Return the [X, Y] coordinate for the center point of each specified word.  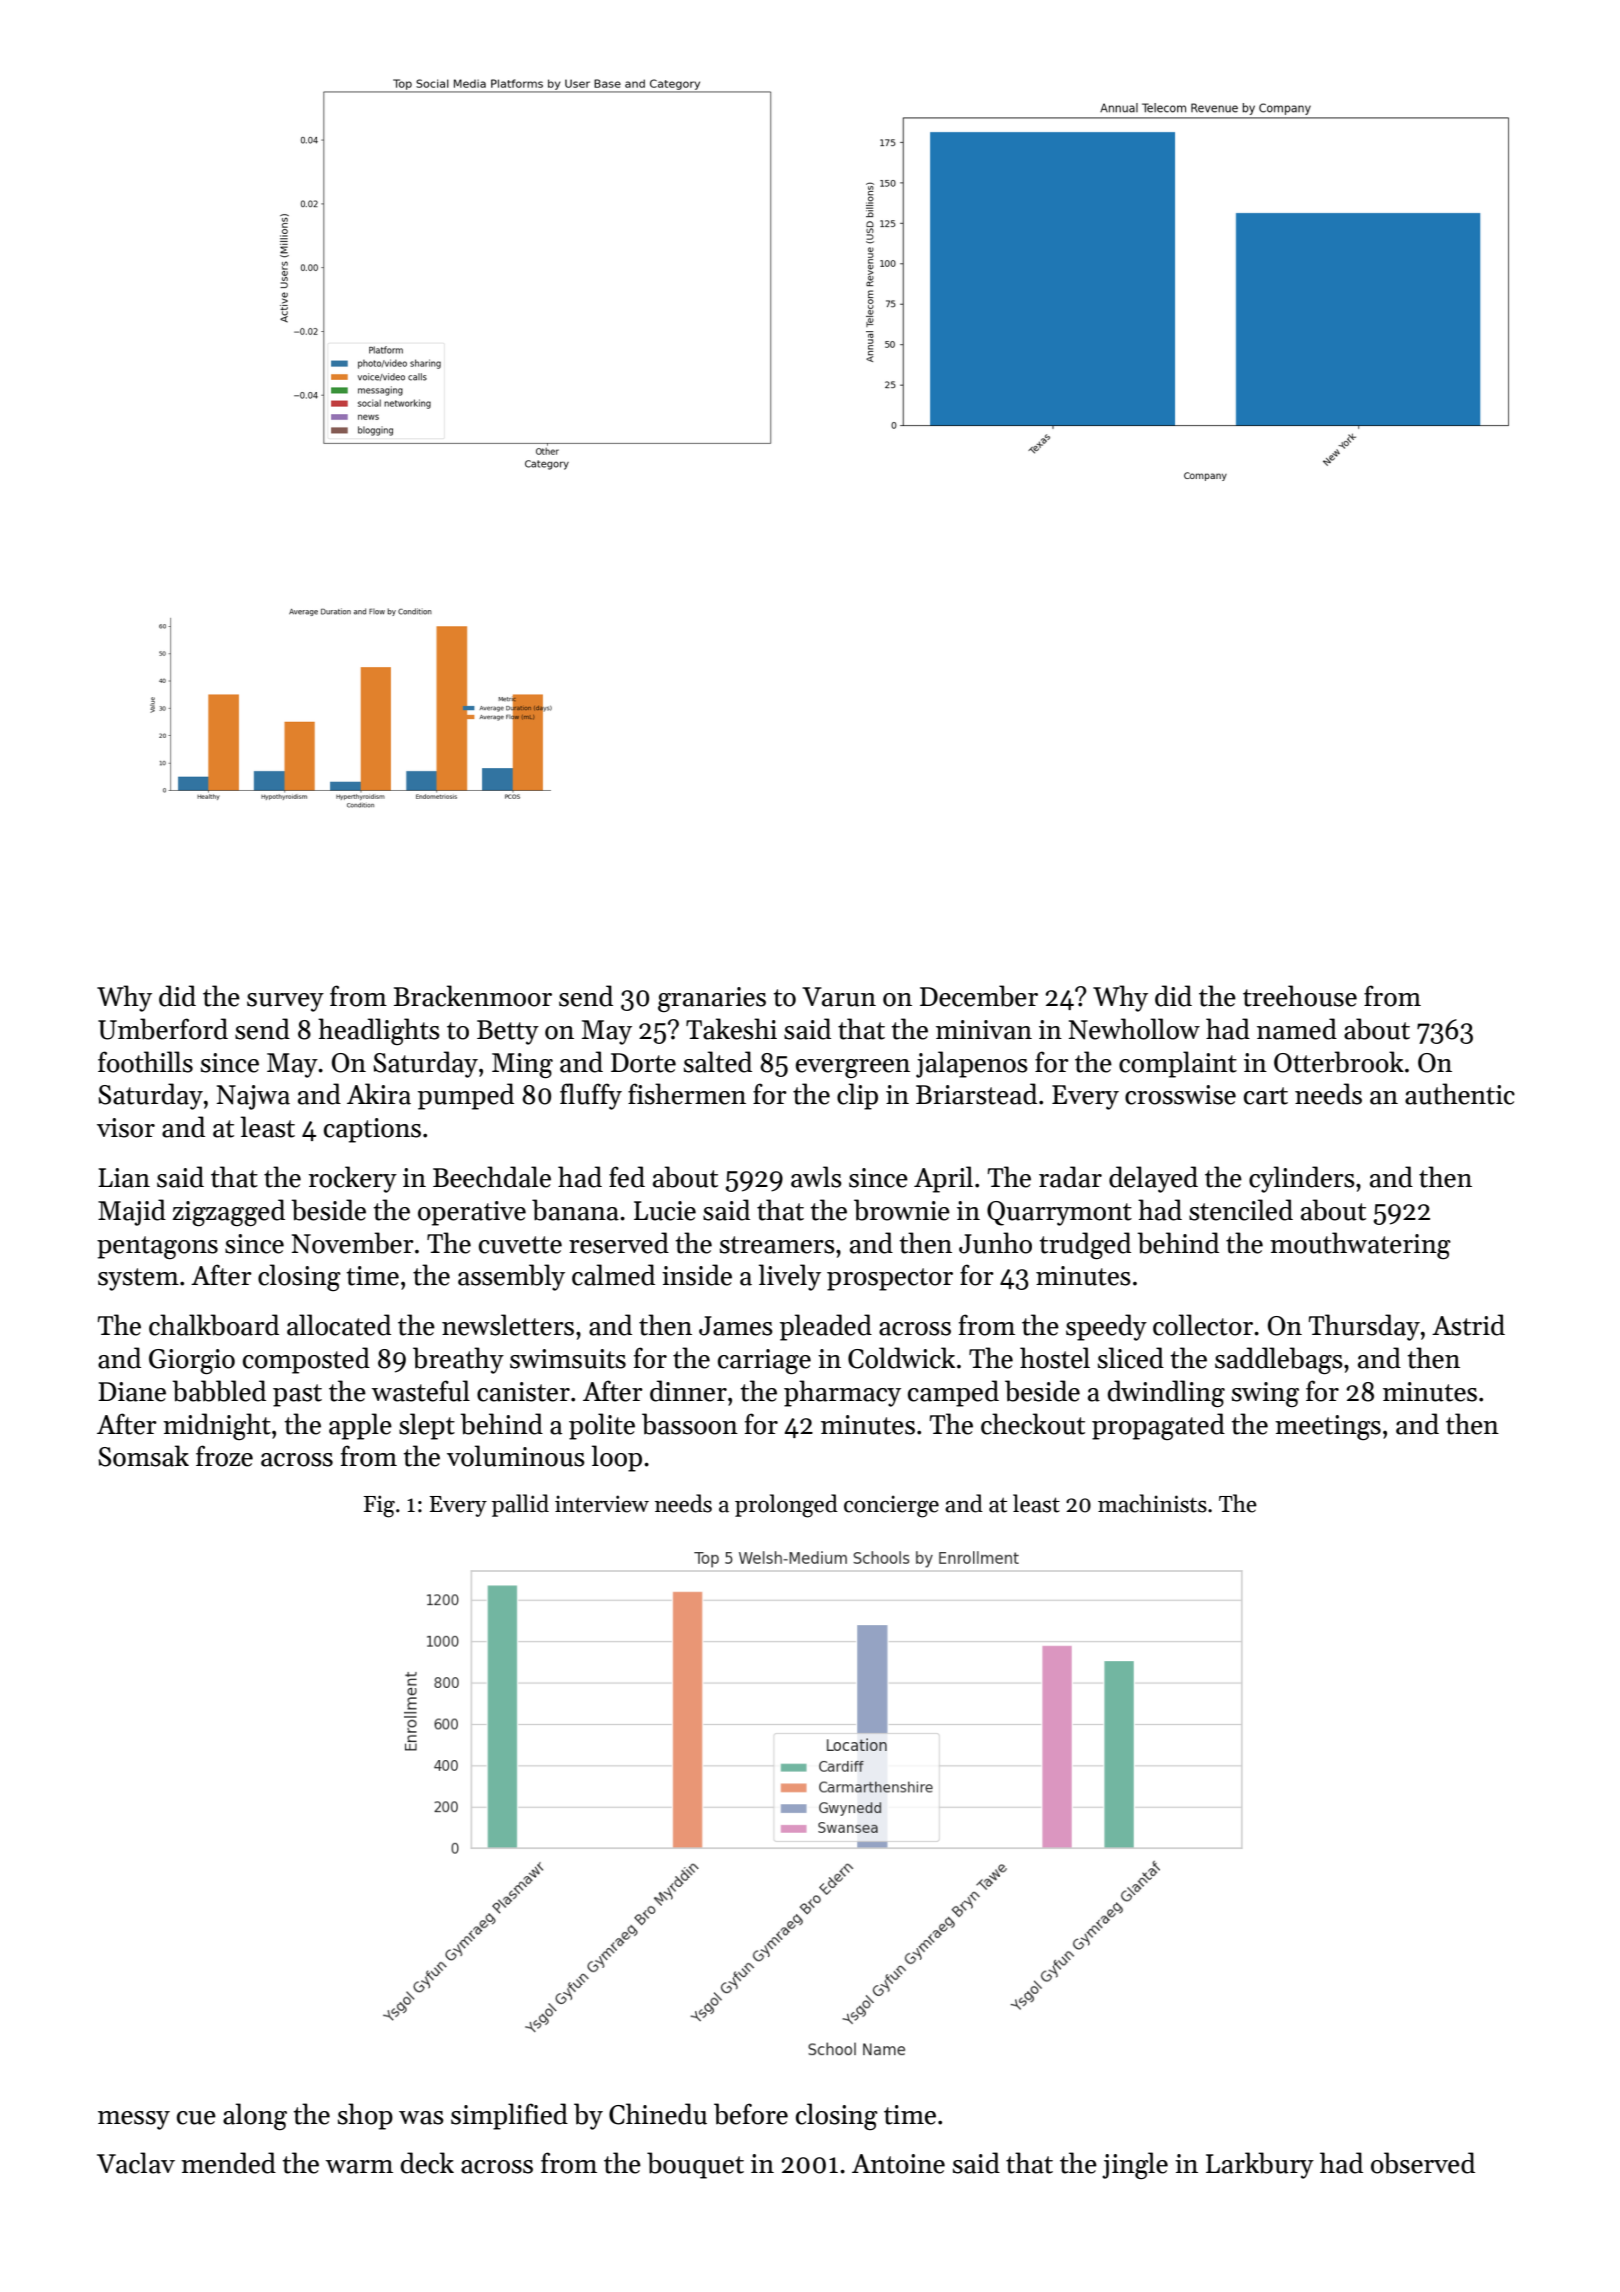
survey [285, 1002]
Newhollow [1134, 1029]
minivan [984, 1030]
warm [359, 2167]
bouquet [695, 2165]
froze [224, 1456]
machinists [1152, 1503]
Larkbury [1260, 2165]
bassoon [690, 1424]
